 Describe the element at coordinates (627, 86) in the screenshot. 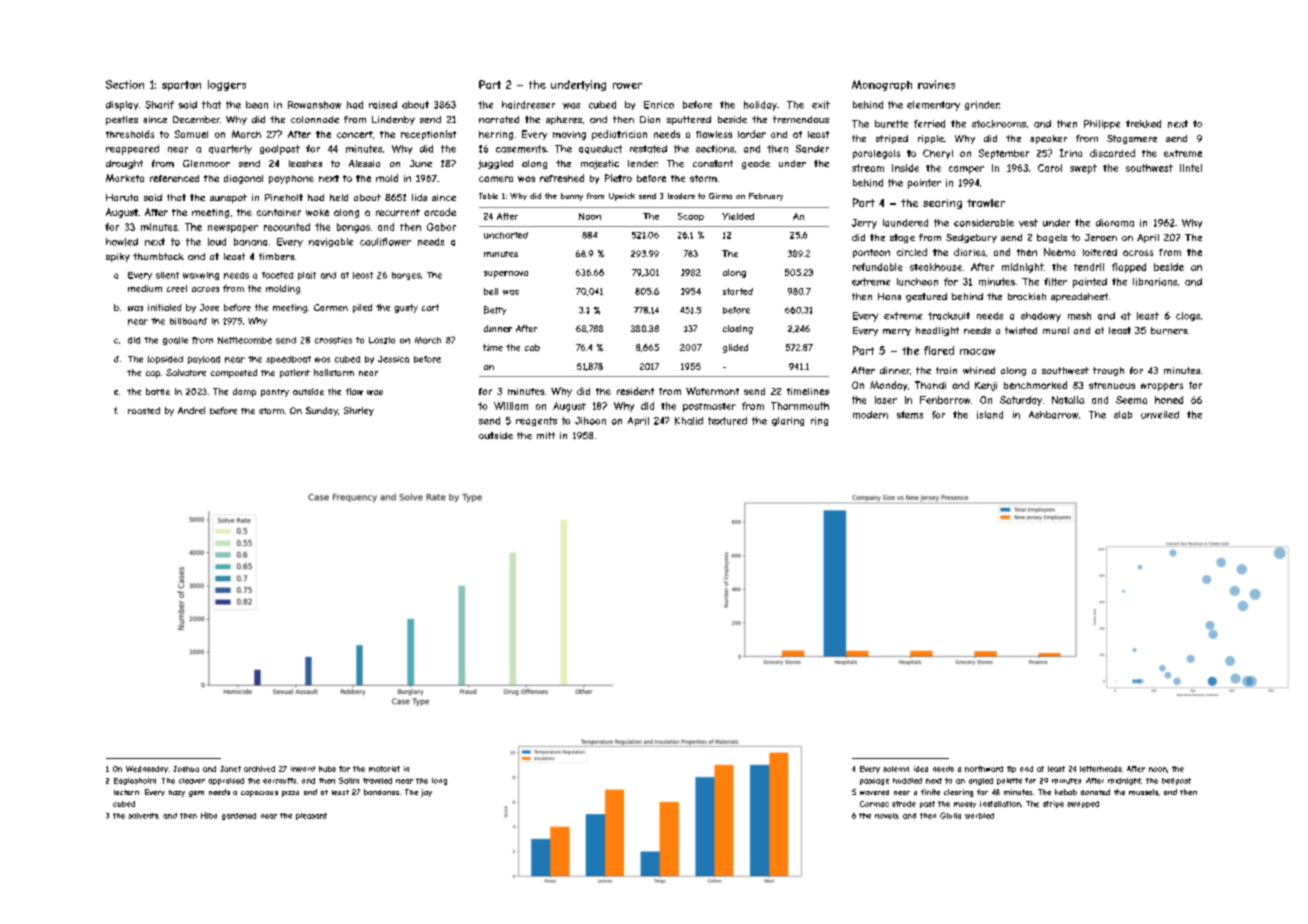

I see `rower` at that location.
